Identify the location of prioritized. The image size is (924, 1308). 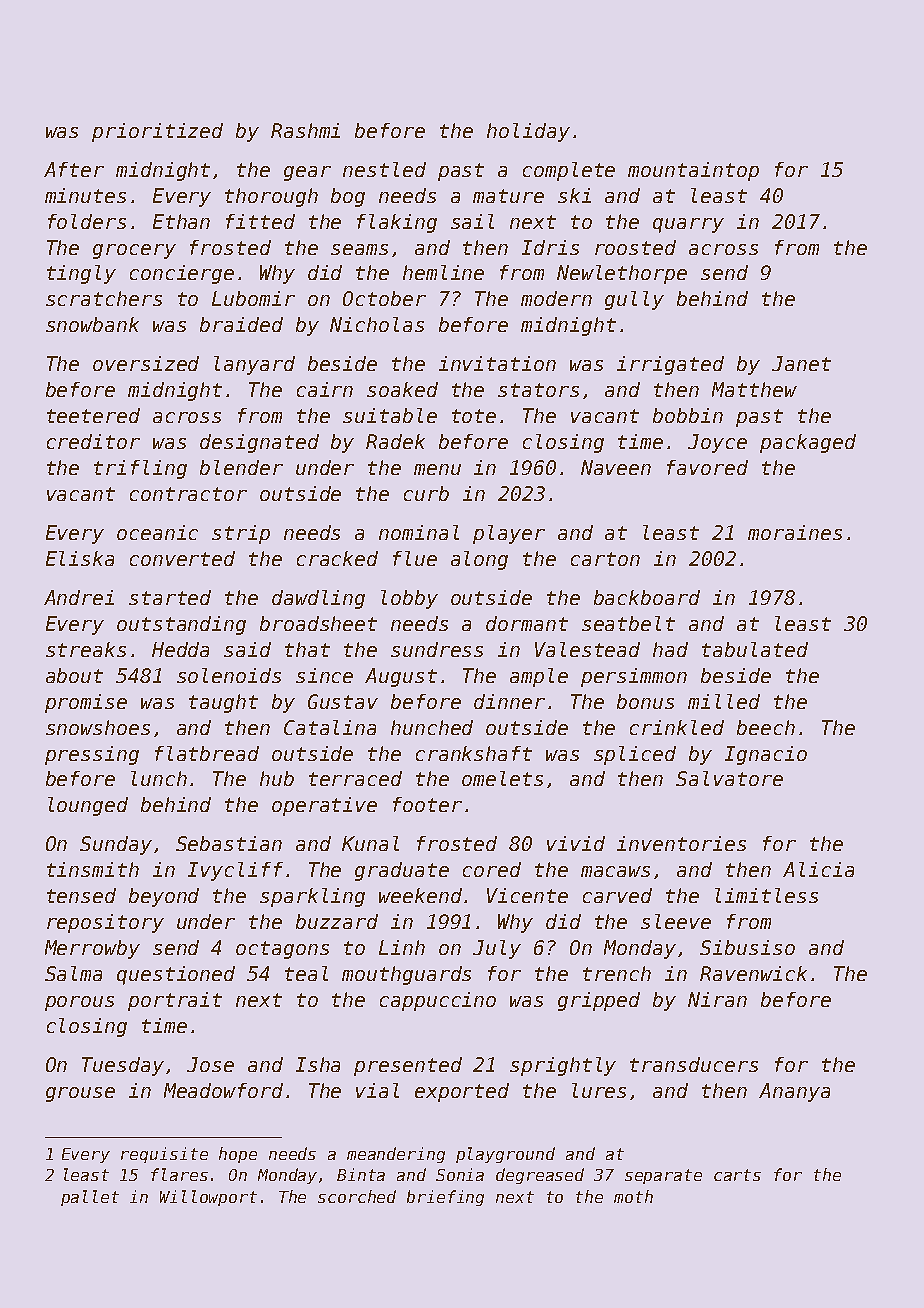
(157, 132).
